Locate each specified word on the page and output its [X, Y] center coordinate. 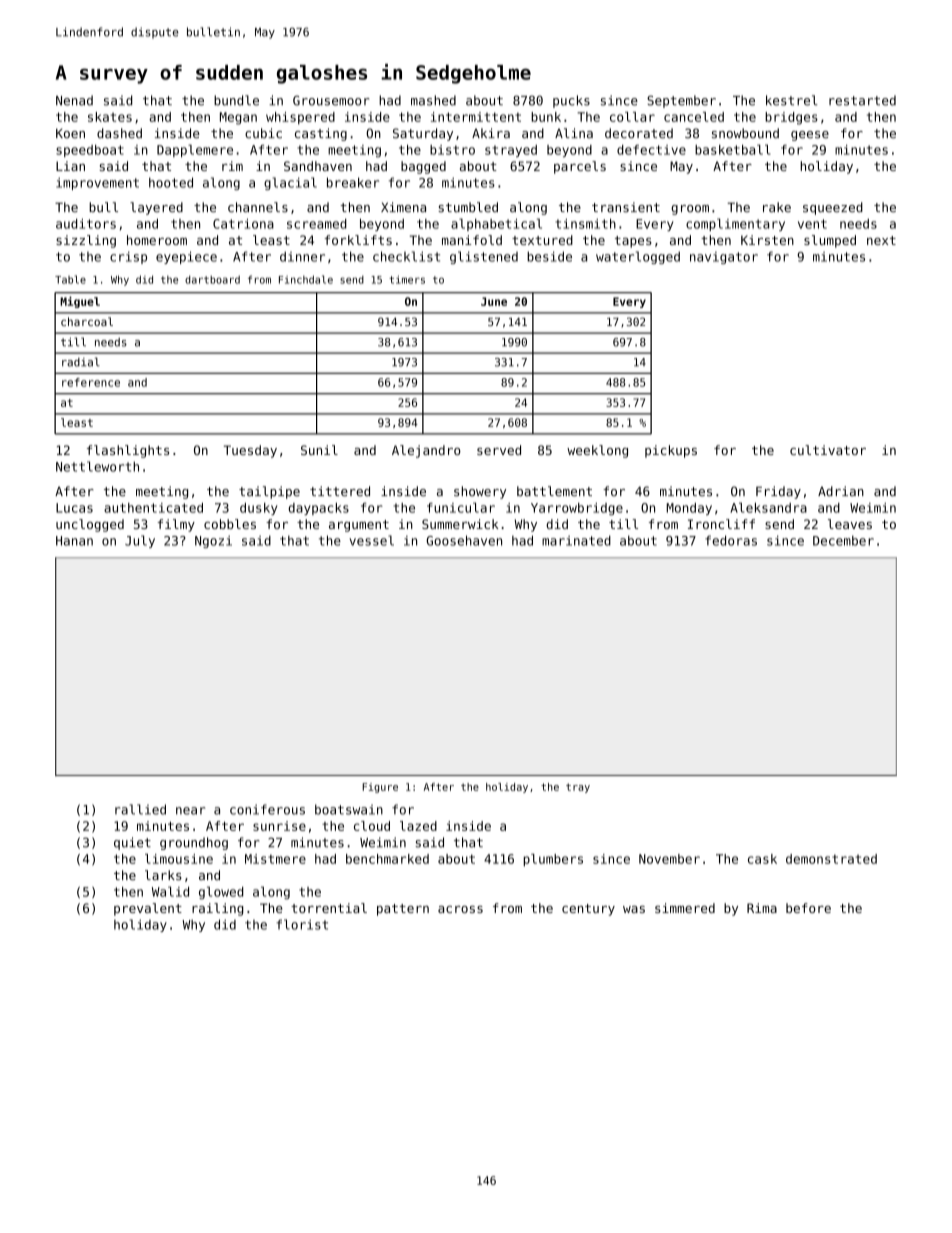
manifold [472, 240]
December [843, 540]
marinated [576, 540]
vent [812, 224]
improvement [97, 183]
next [881, 240]
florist [302, 924]
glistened [484, 257]
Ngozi [213, 541]
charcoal [87, 321]
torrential [329, 908]
